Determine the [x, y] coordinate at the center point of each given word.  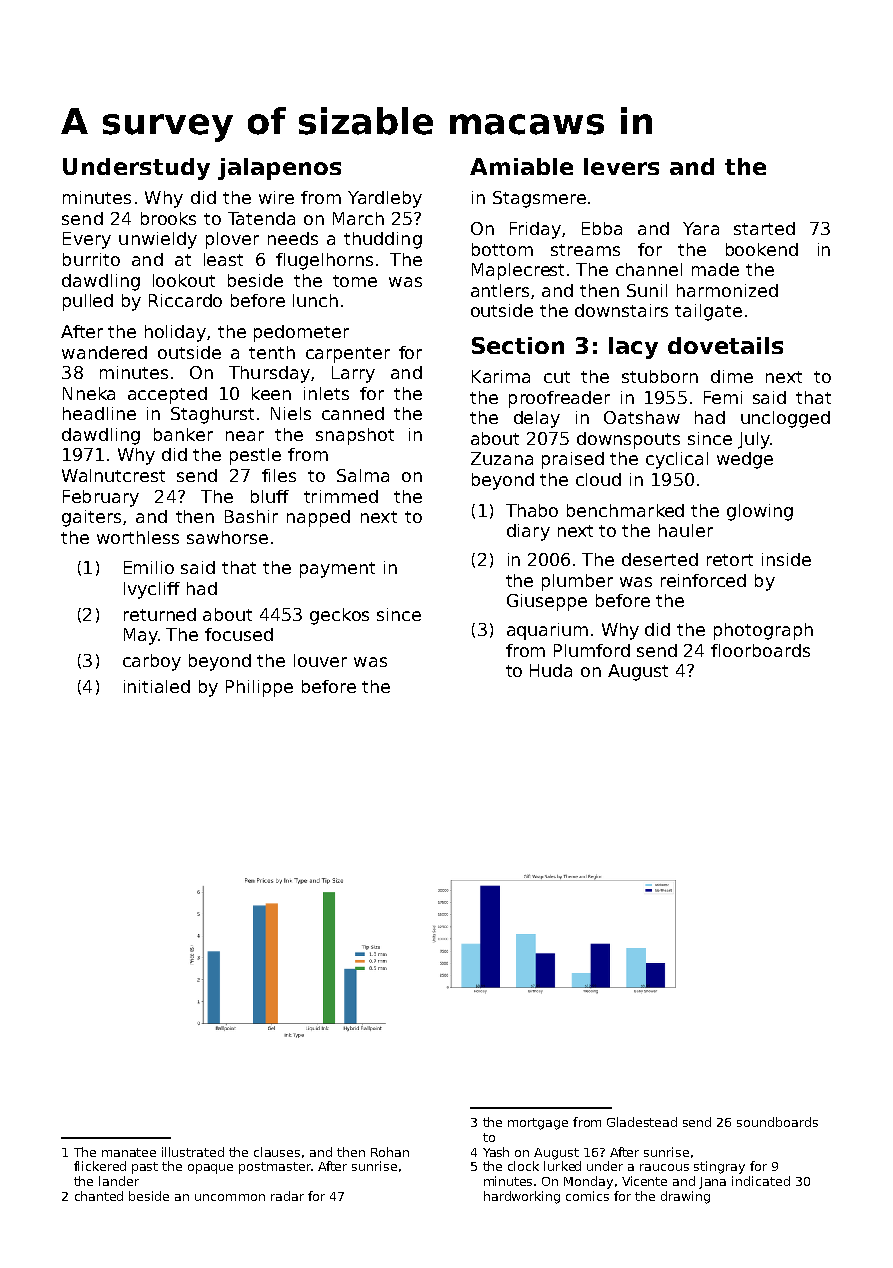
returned [160, 614]
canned [353, 413]
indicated [761, 1181]
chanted [99, 1196]
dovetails [725, 345]
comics [587, 1196]
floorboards [760, 650]
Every [87, 240]
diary [528, 532]
